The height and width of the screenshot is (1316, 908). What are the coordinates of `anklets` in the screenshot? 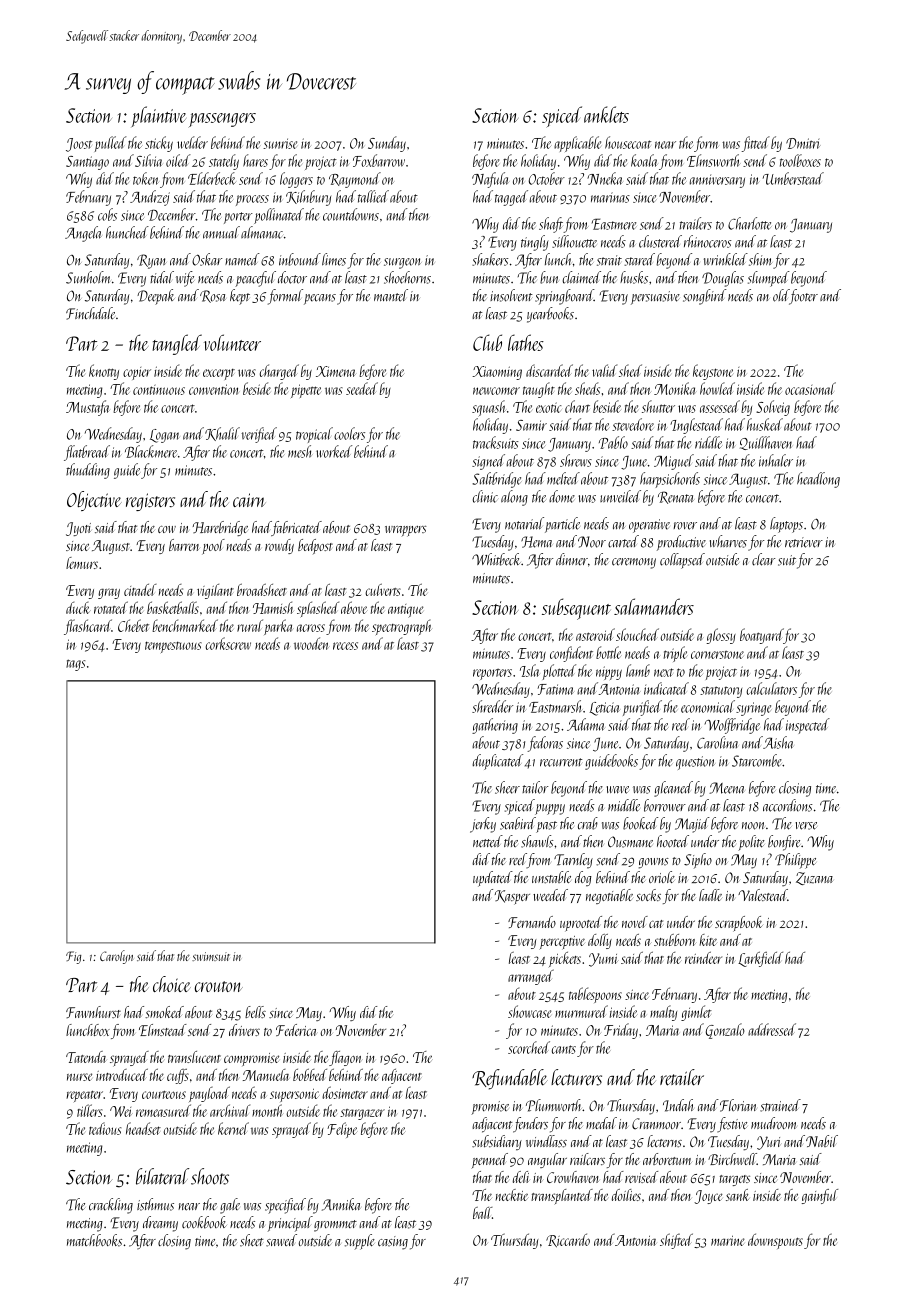 It's located at (606, 114).
